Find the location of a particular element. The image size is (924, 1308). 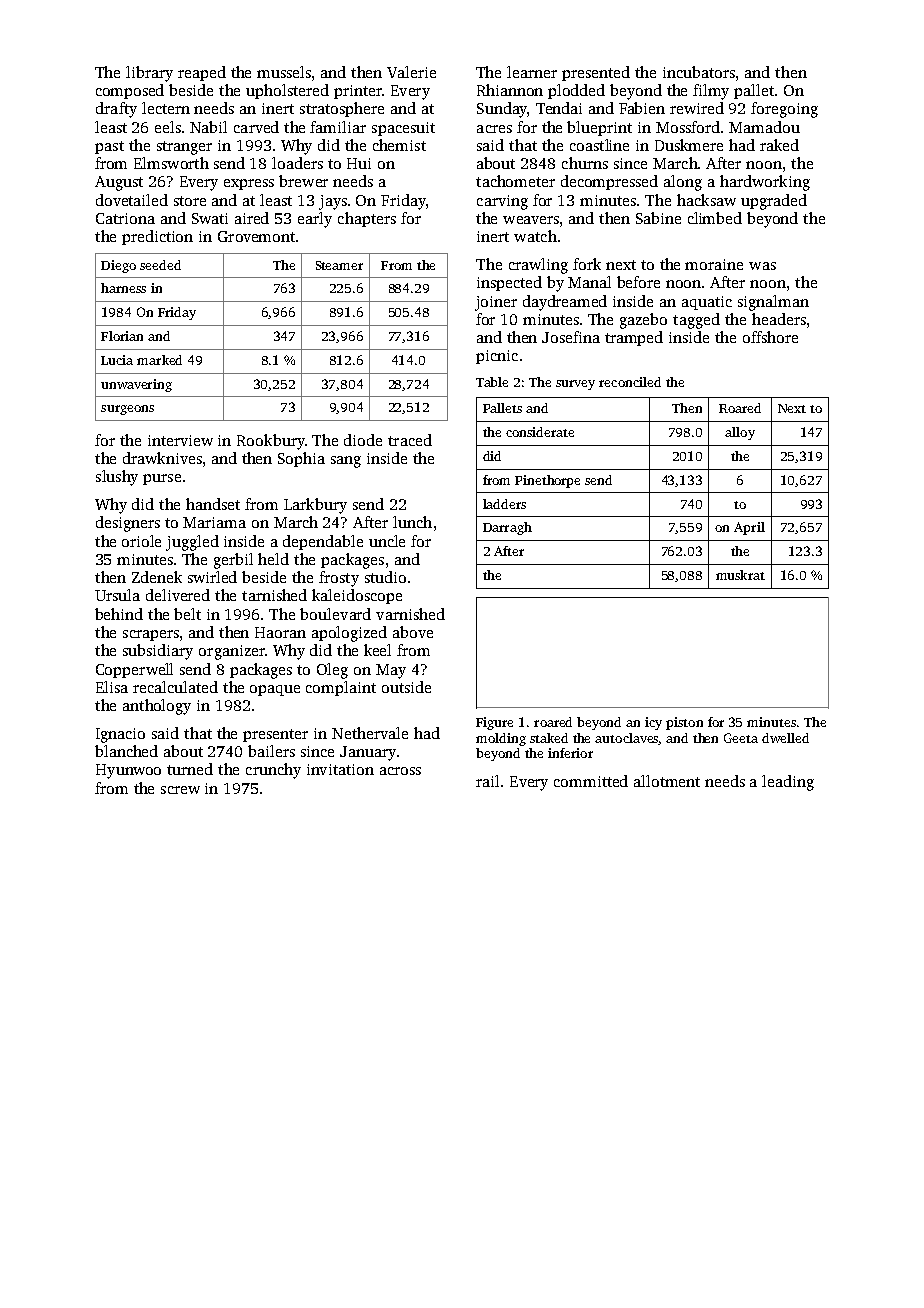

alloy is located at coordinates (740, 433).
